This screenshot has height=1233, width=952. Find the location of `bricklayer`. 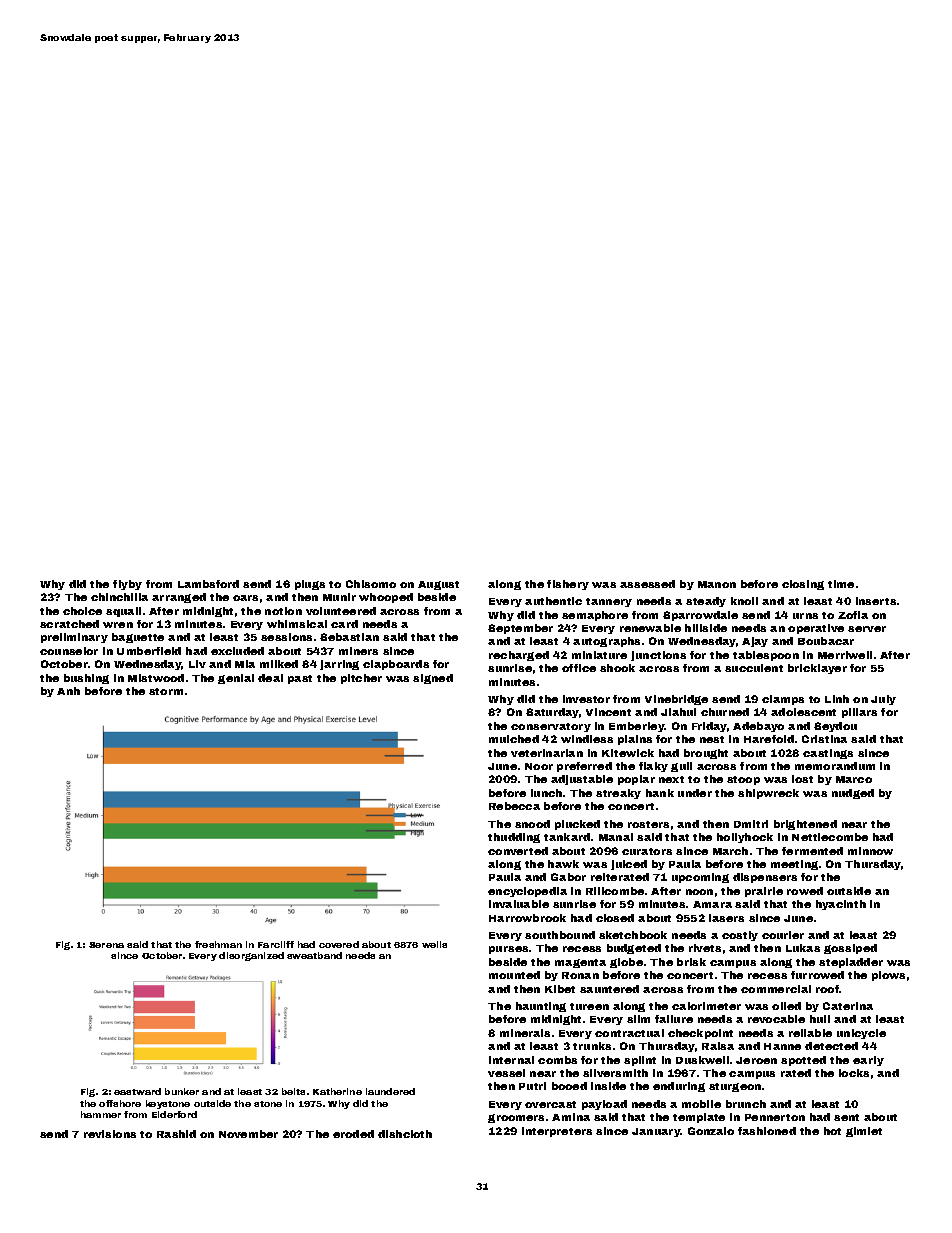

bricklayer is located at coordinates (817, 669).
